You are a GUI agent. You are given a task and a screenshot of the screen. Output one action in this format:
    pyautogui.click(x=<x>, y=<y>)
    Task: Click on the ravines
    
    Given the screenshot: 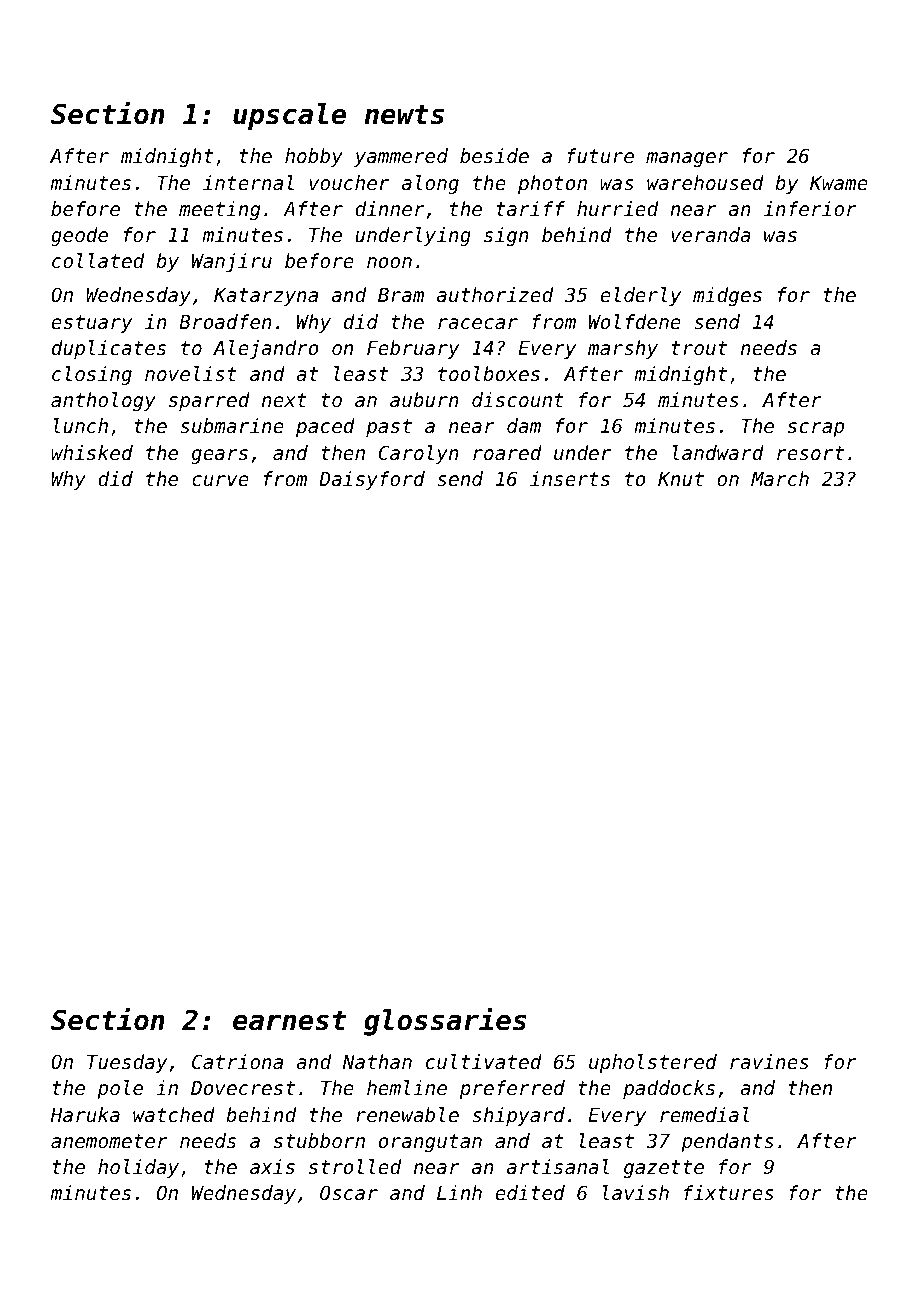 What is the action you would take?
    pyautogui.click(x=769, y=1061)
